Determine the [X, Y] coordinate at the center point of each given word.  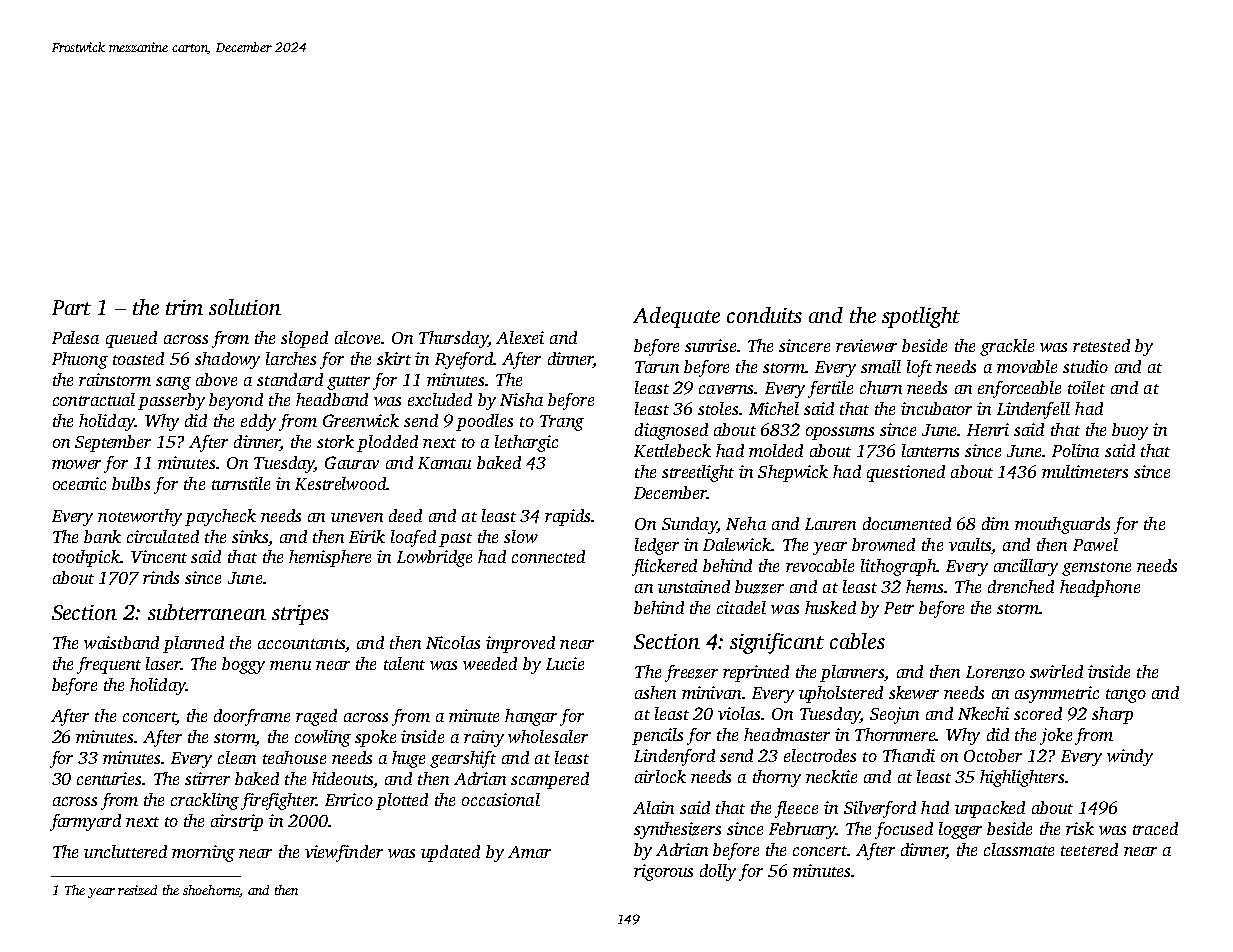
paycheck [220, 517]
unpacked [990, 809]
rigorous [663, 872]
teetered [1089, 849]
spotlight [921, 317]
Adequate [676, 317]
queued [131, 339]
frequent [109, 665]
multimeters [1085, 471]
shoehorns [211, 891]
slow [521, 536]
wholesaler [548, 736]
